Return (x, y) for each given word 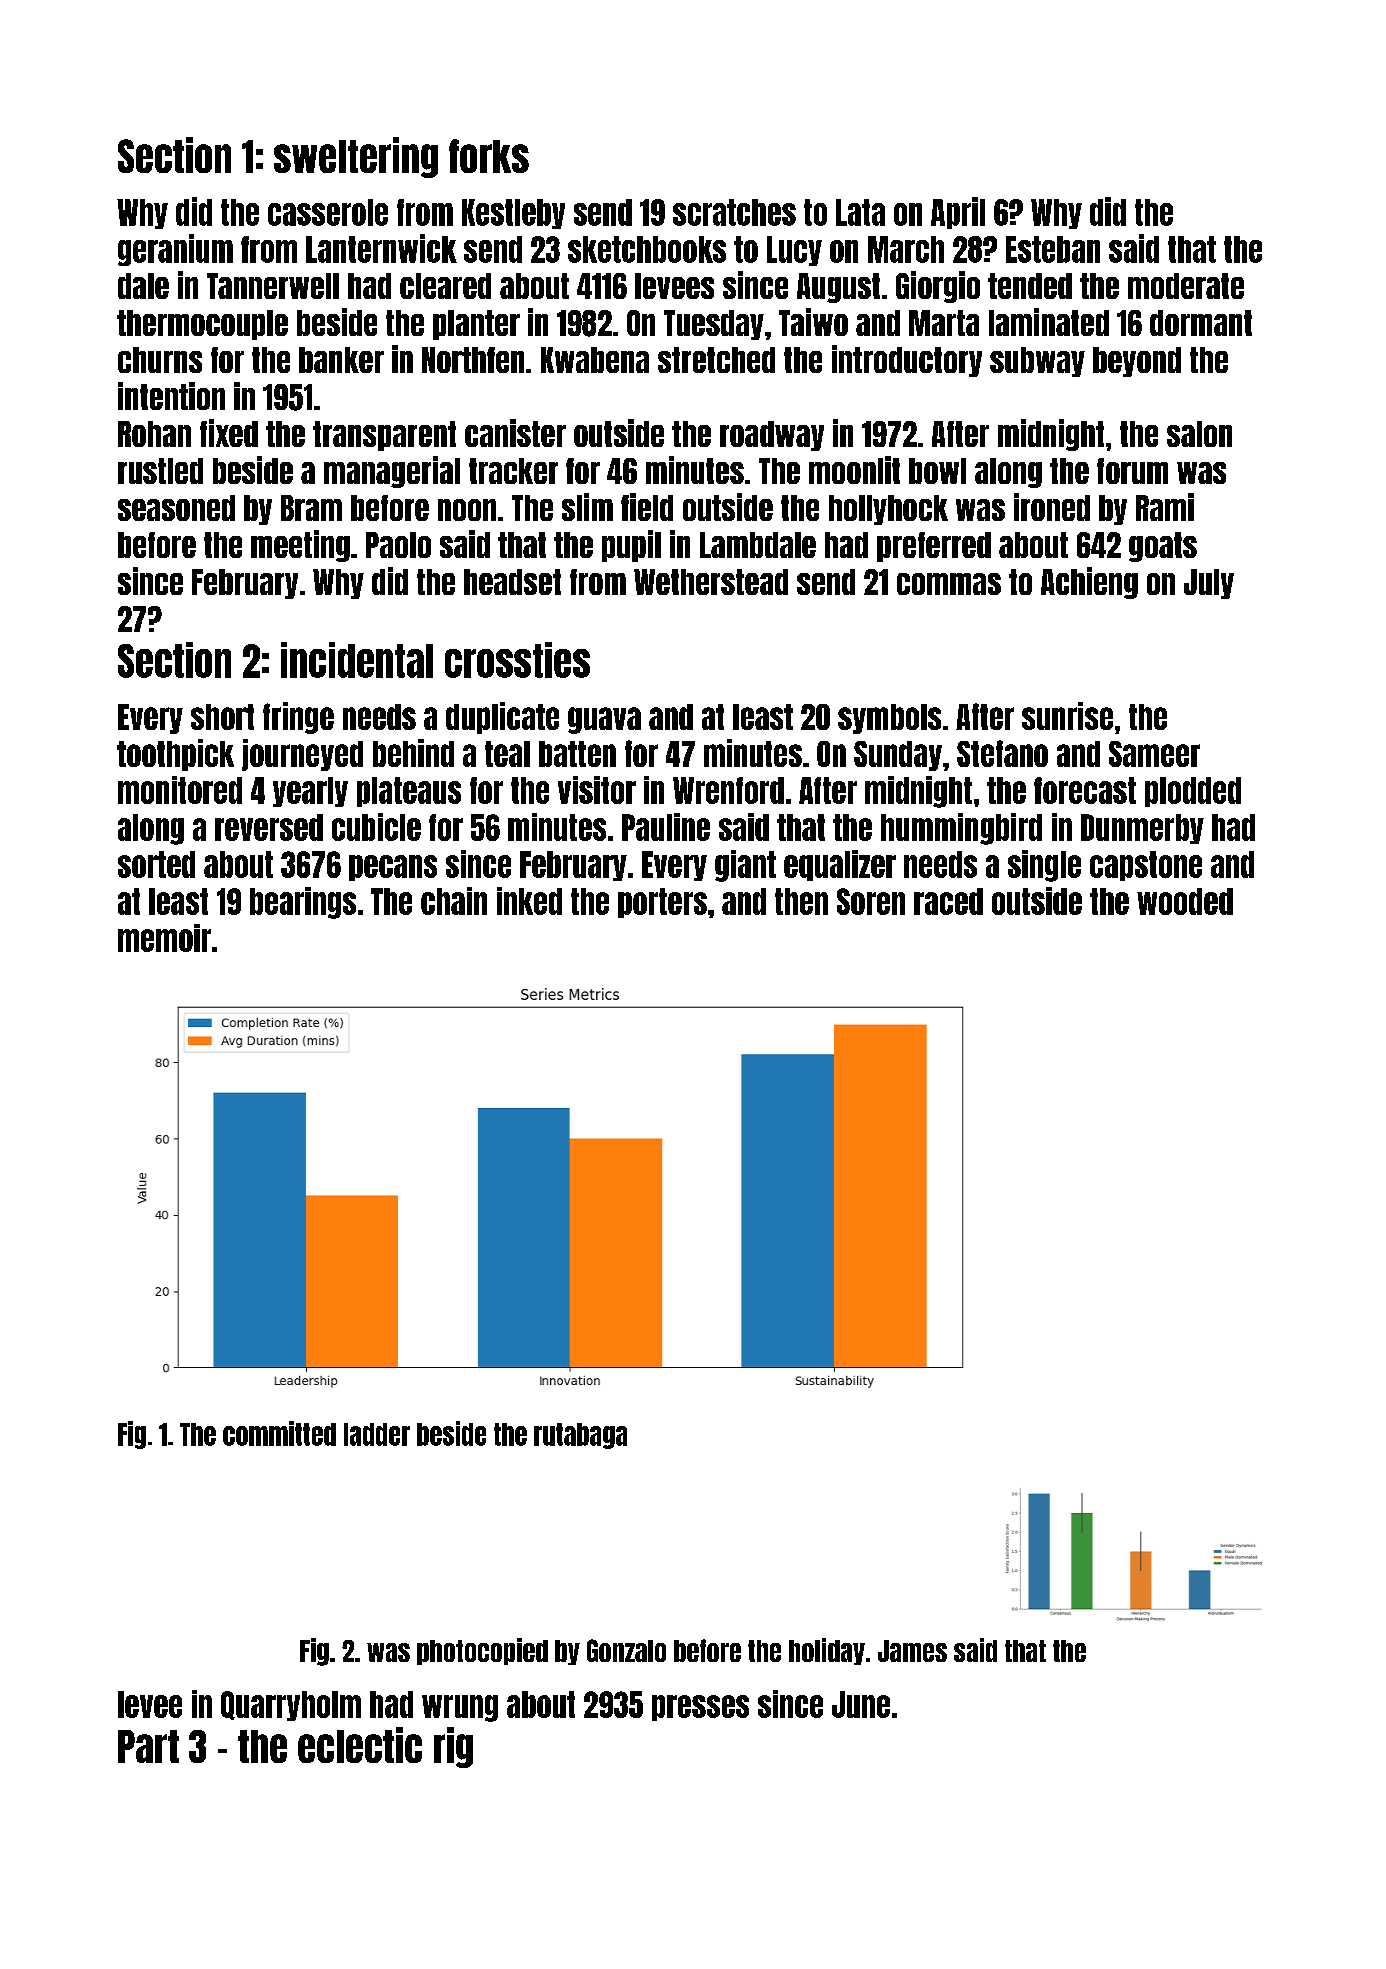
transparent (384, 436)
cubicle (376, 827)
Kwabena (595, 360)
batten (577, 754)
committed (279, 1433)
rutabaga (580, 1436)
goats (1163, 547)
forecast (1085, 790)
